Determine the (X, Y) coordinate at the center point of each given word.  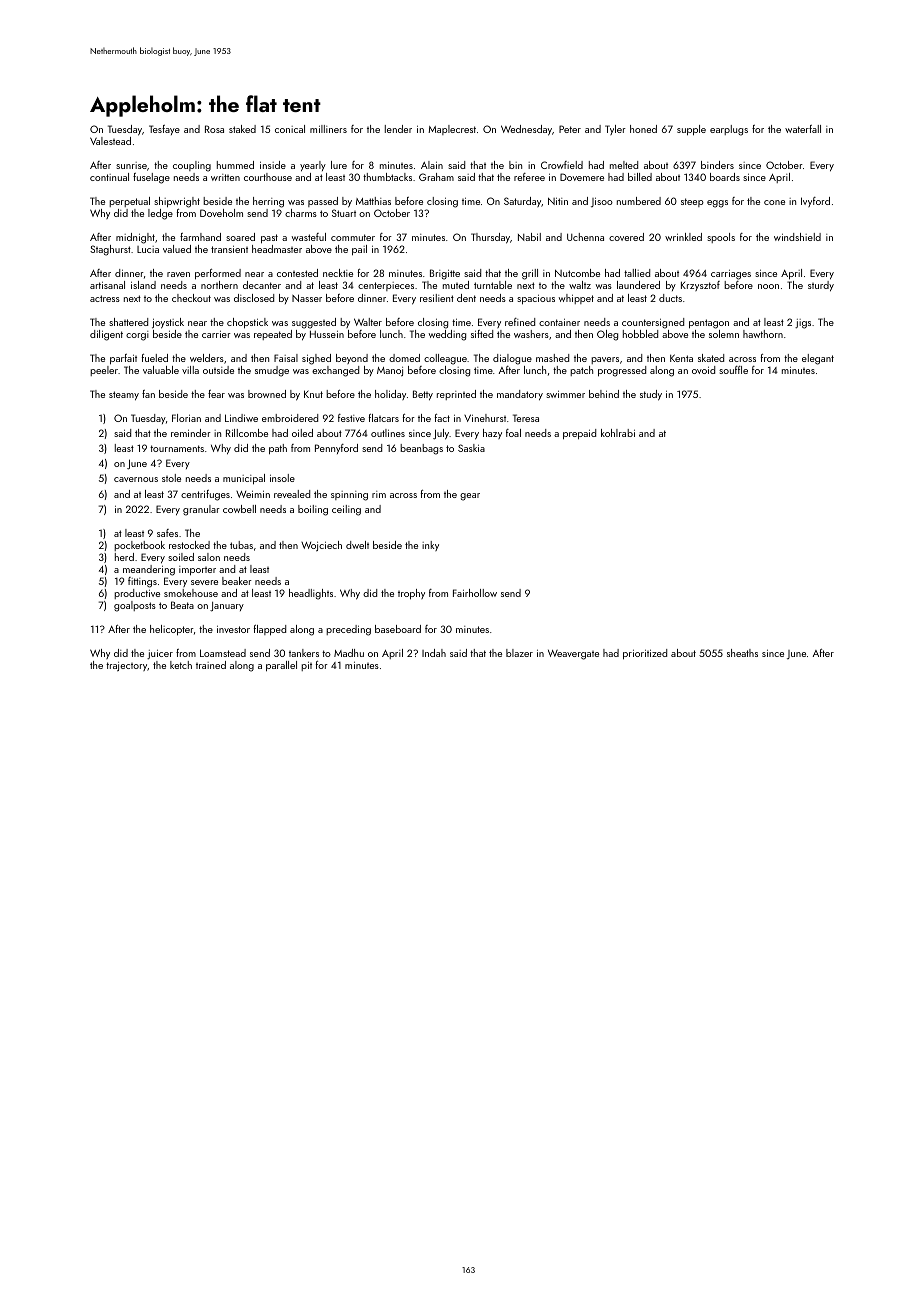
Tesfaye (164, 130)
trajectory (127, 666)
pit (306, 666)
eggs (717, 204)
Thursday (490, 238)
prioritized (645, 654)
